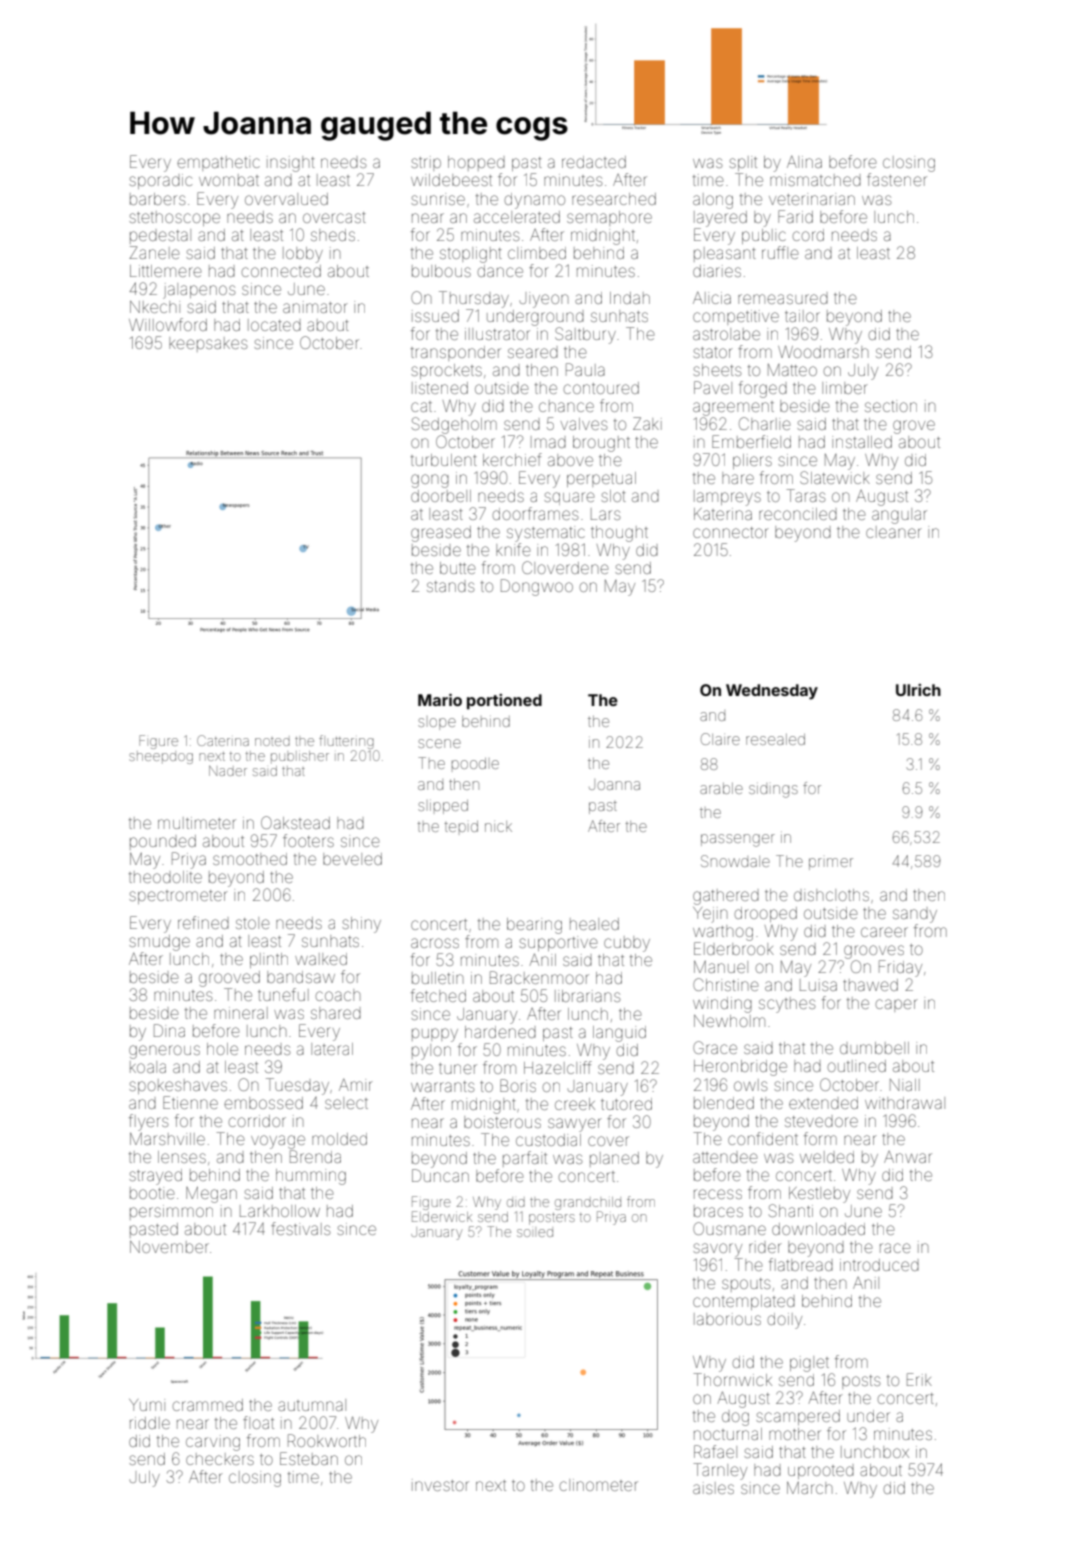 This page has width=1077, height=1560. What do you see at coordinates (160, 236) in the page?
I see `pedestal` at bounding box center [160, 236].
